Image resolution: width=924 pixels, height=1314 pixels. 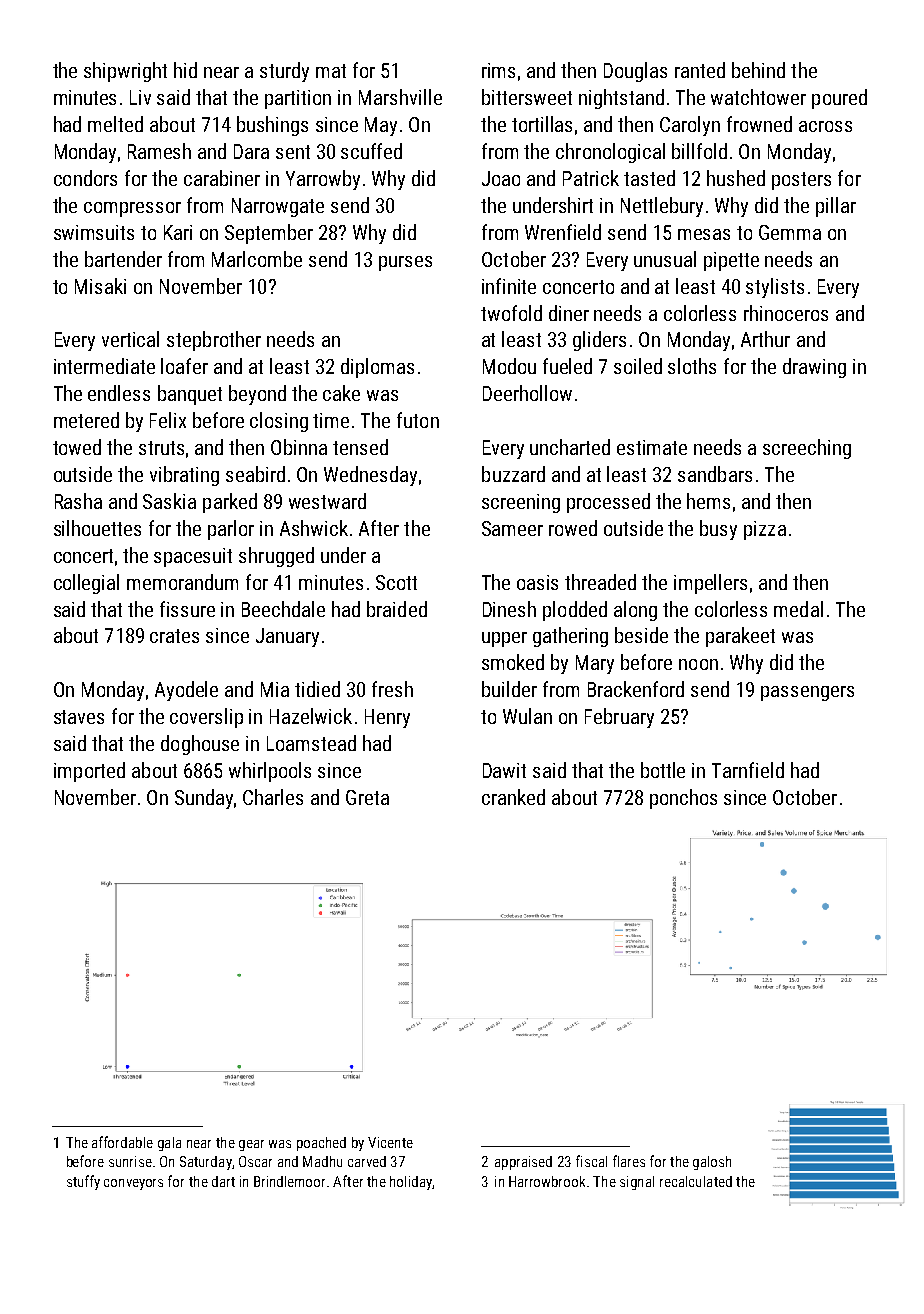 What do you see at coordinates (498, 70) in the screenshot?
I see `rims` at bounding box center [498, 70].
